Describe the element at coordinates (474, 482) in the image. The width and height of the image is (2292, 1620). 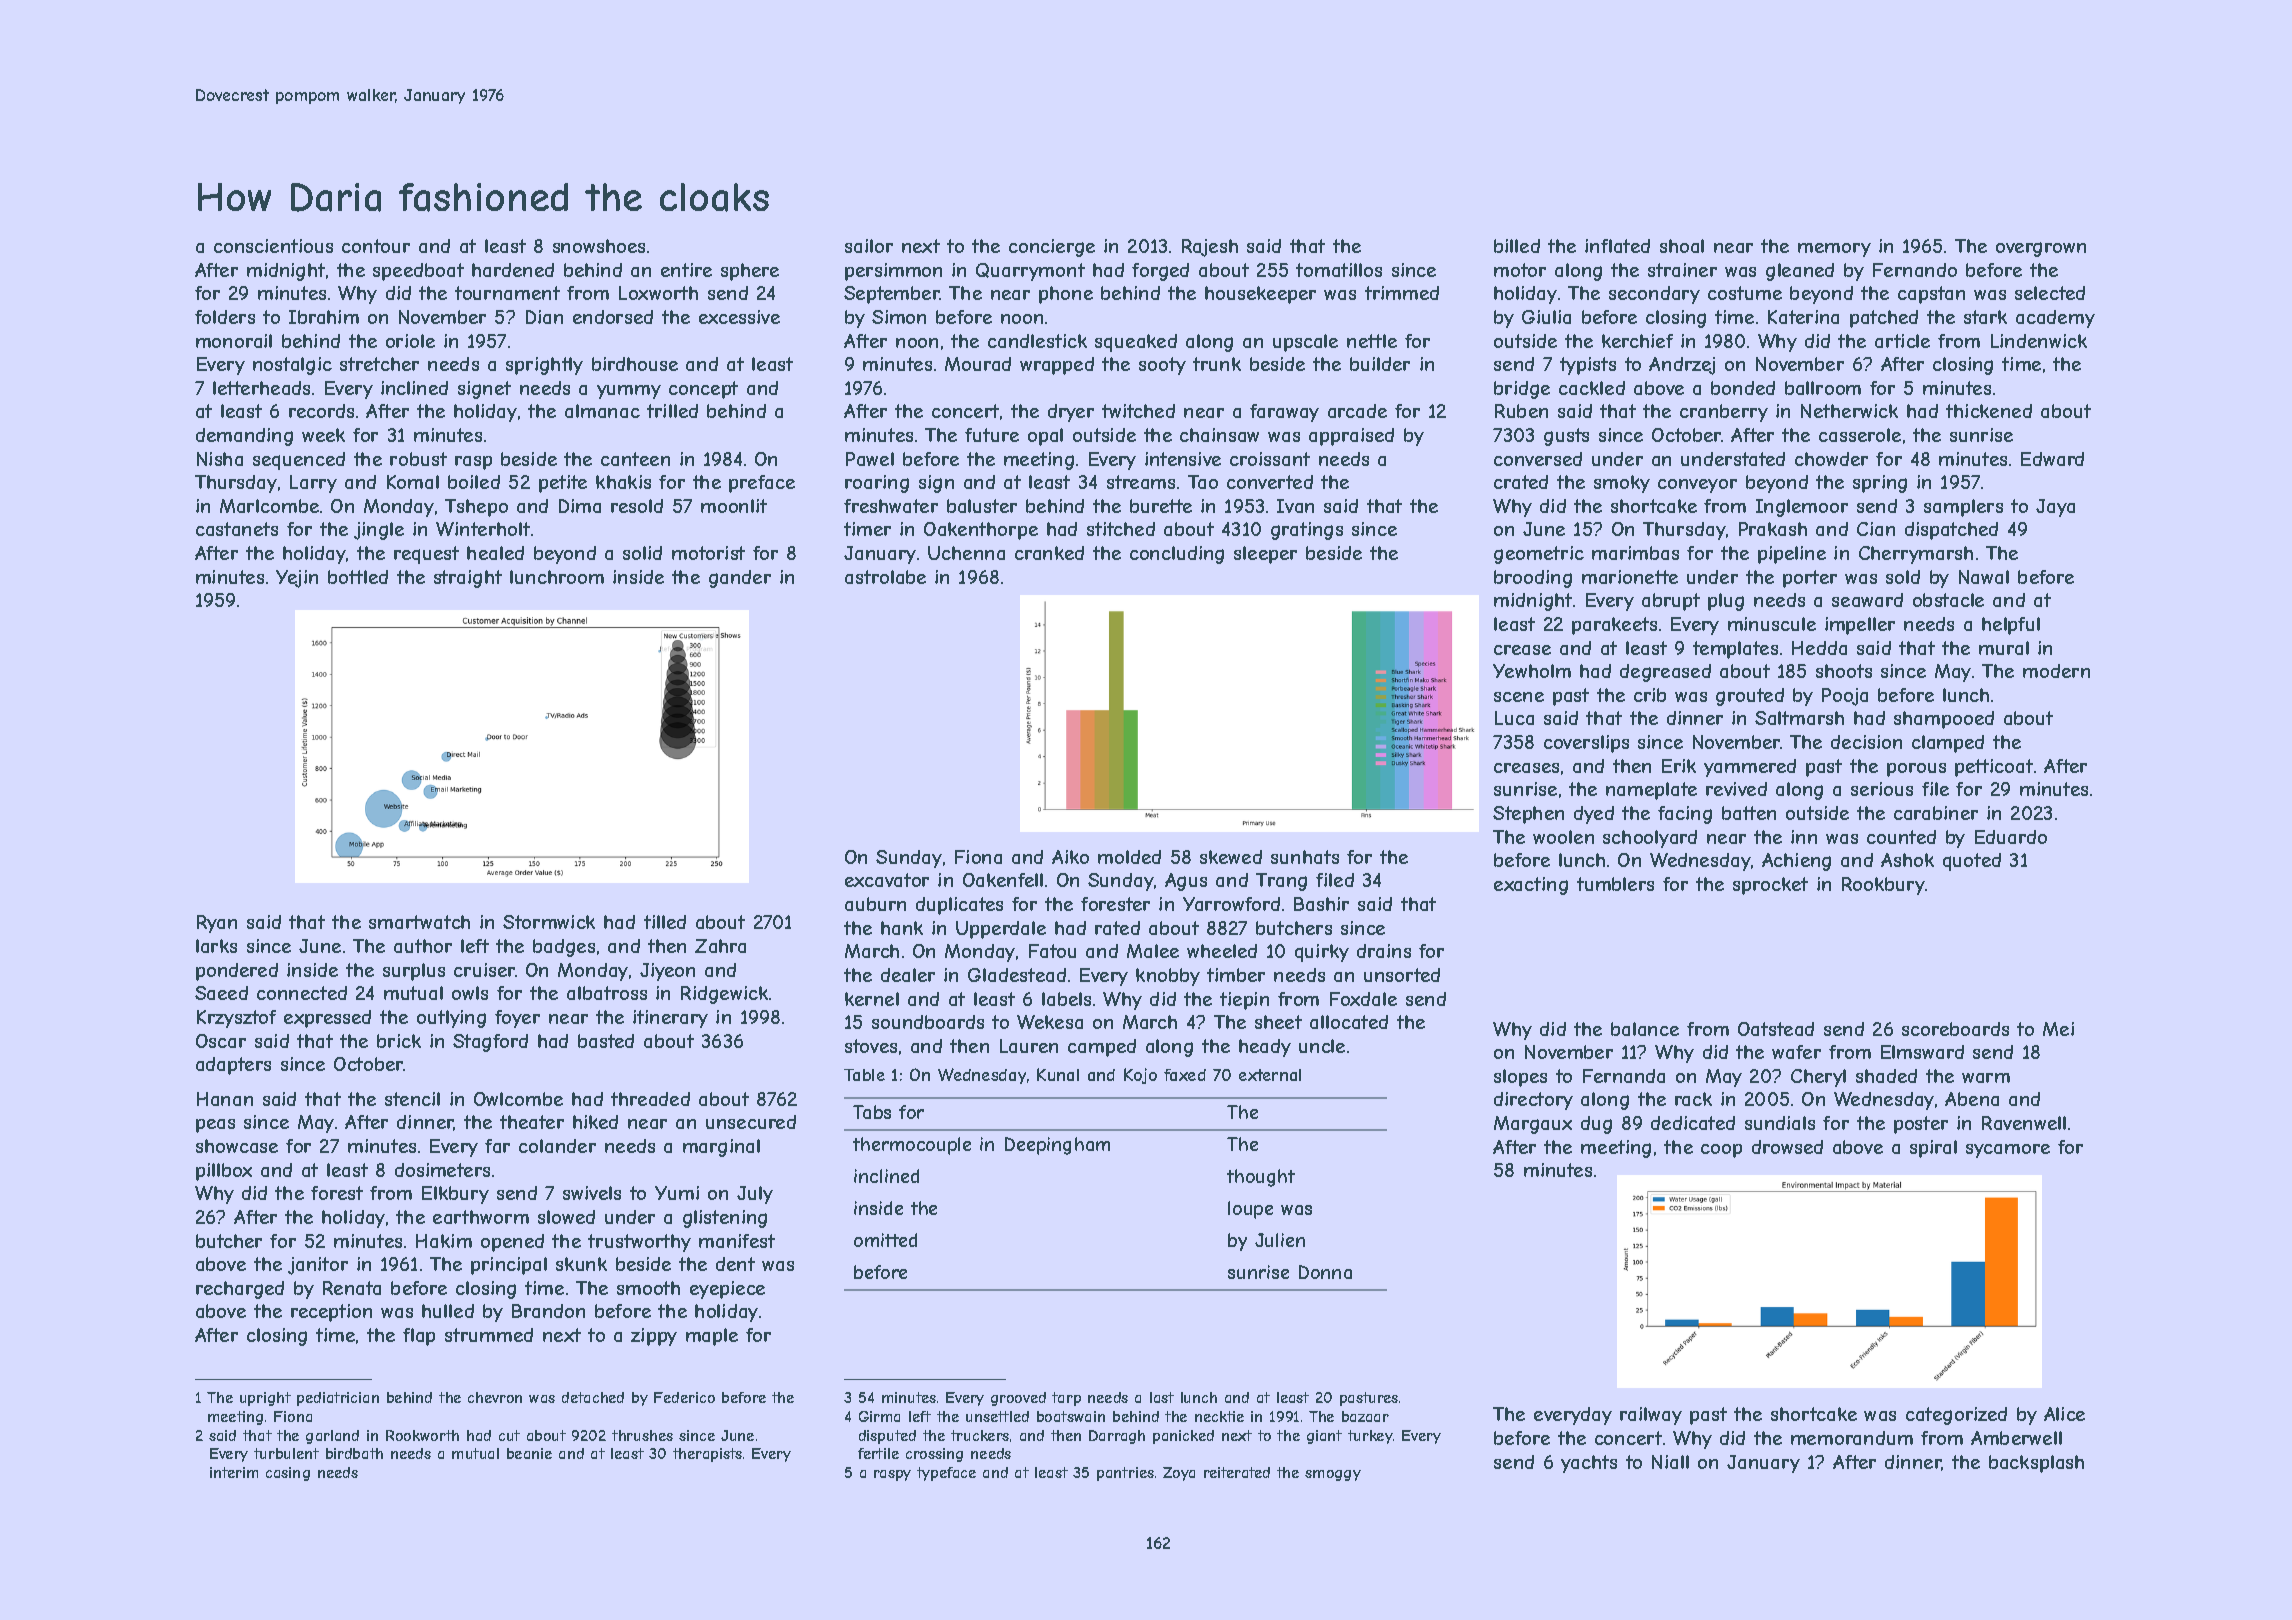
I see `boiled` at that location.
